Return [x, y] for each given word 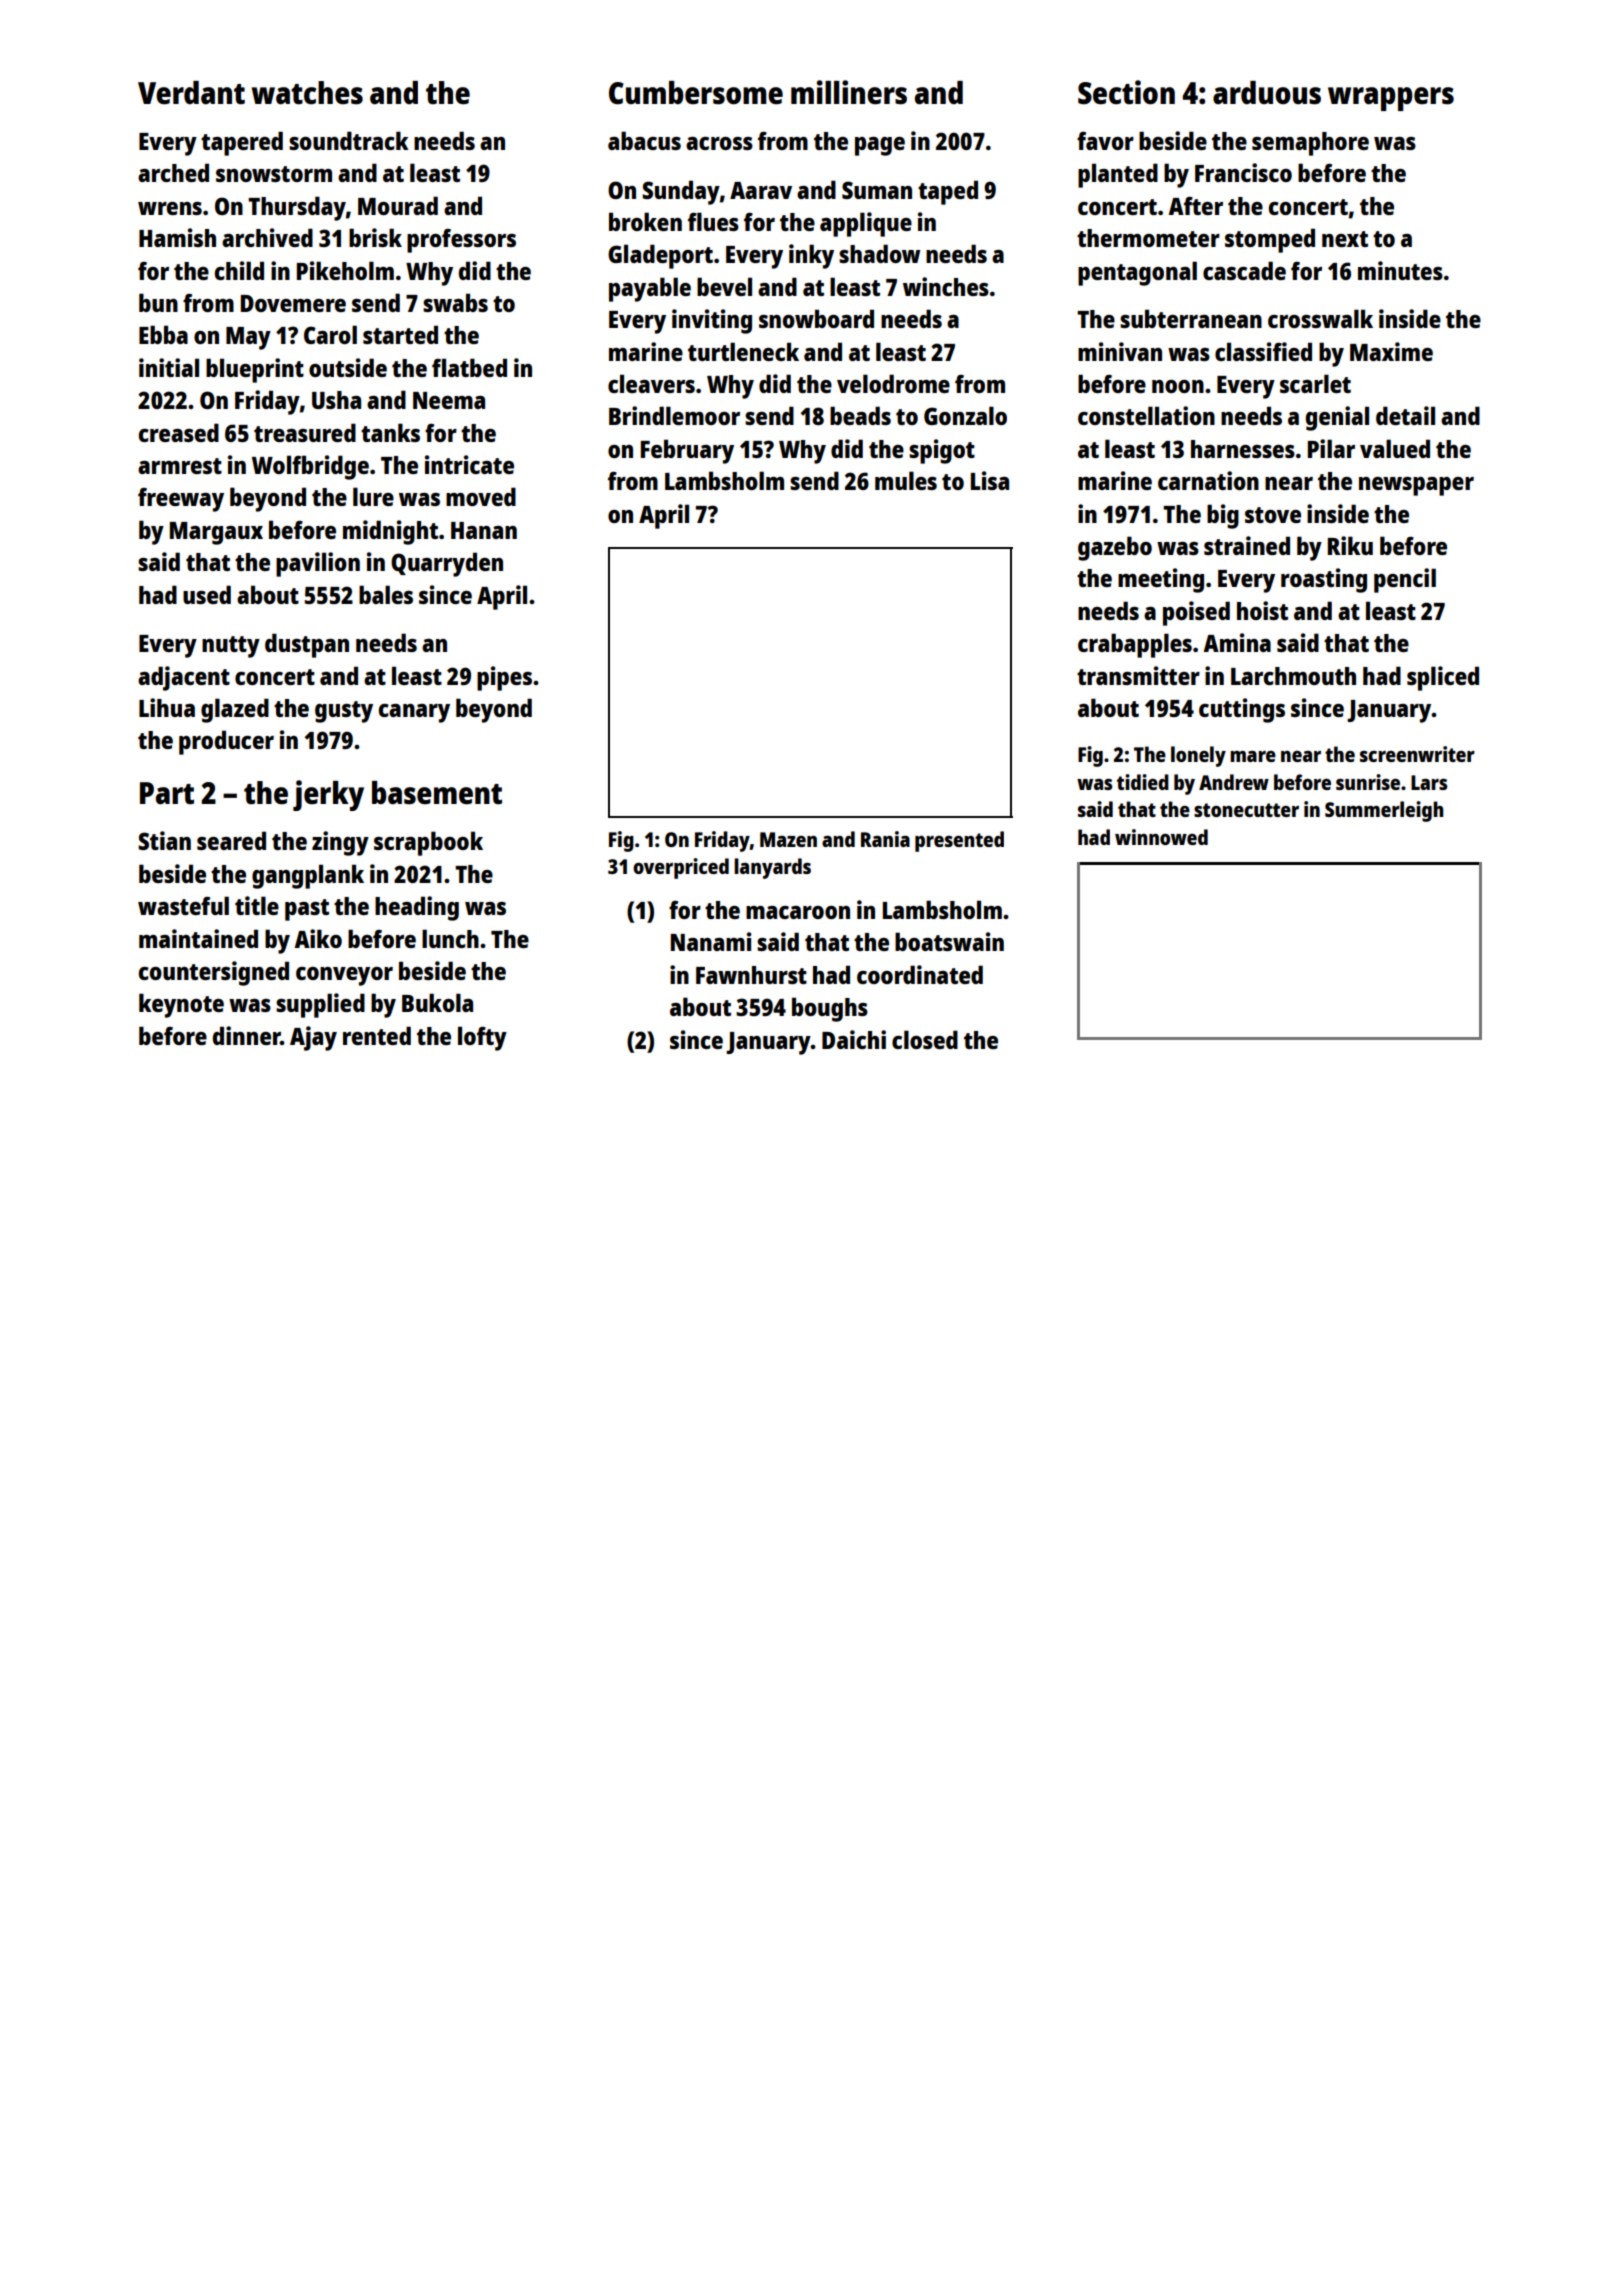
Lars [1429, 782]
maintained [198, 938]
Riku [1350, 545]
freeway [181, 500]
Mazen [788, 839]
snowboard [816, 318]
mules [906, 480]
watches [307, 93]
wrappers [1391, 99]
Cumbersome [696, 93]
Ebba [163, 334]
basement [437, 793]
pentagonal [1137, 273]
